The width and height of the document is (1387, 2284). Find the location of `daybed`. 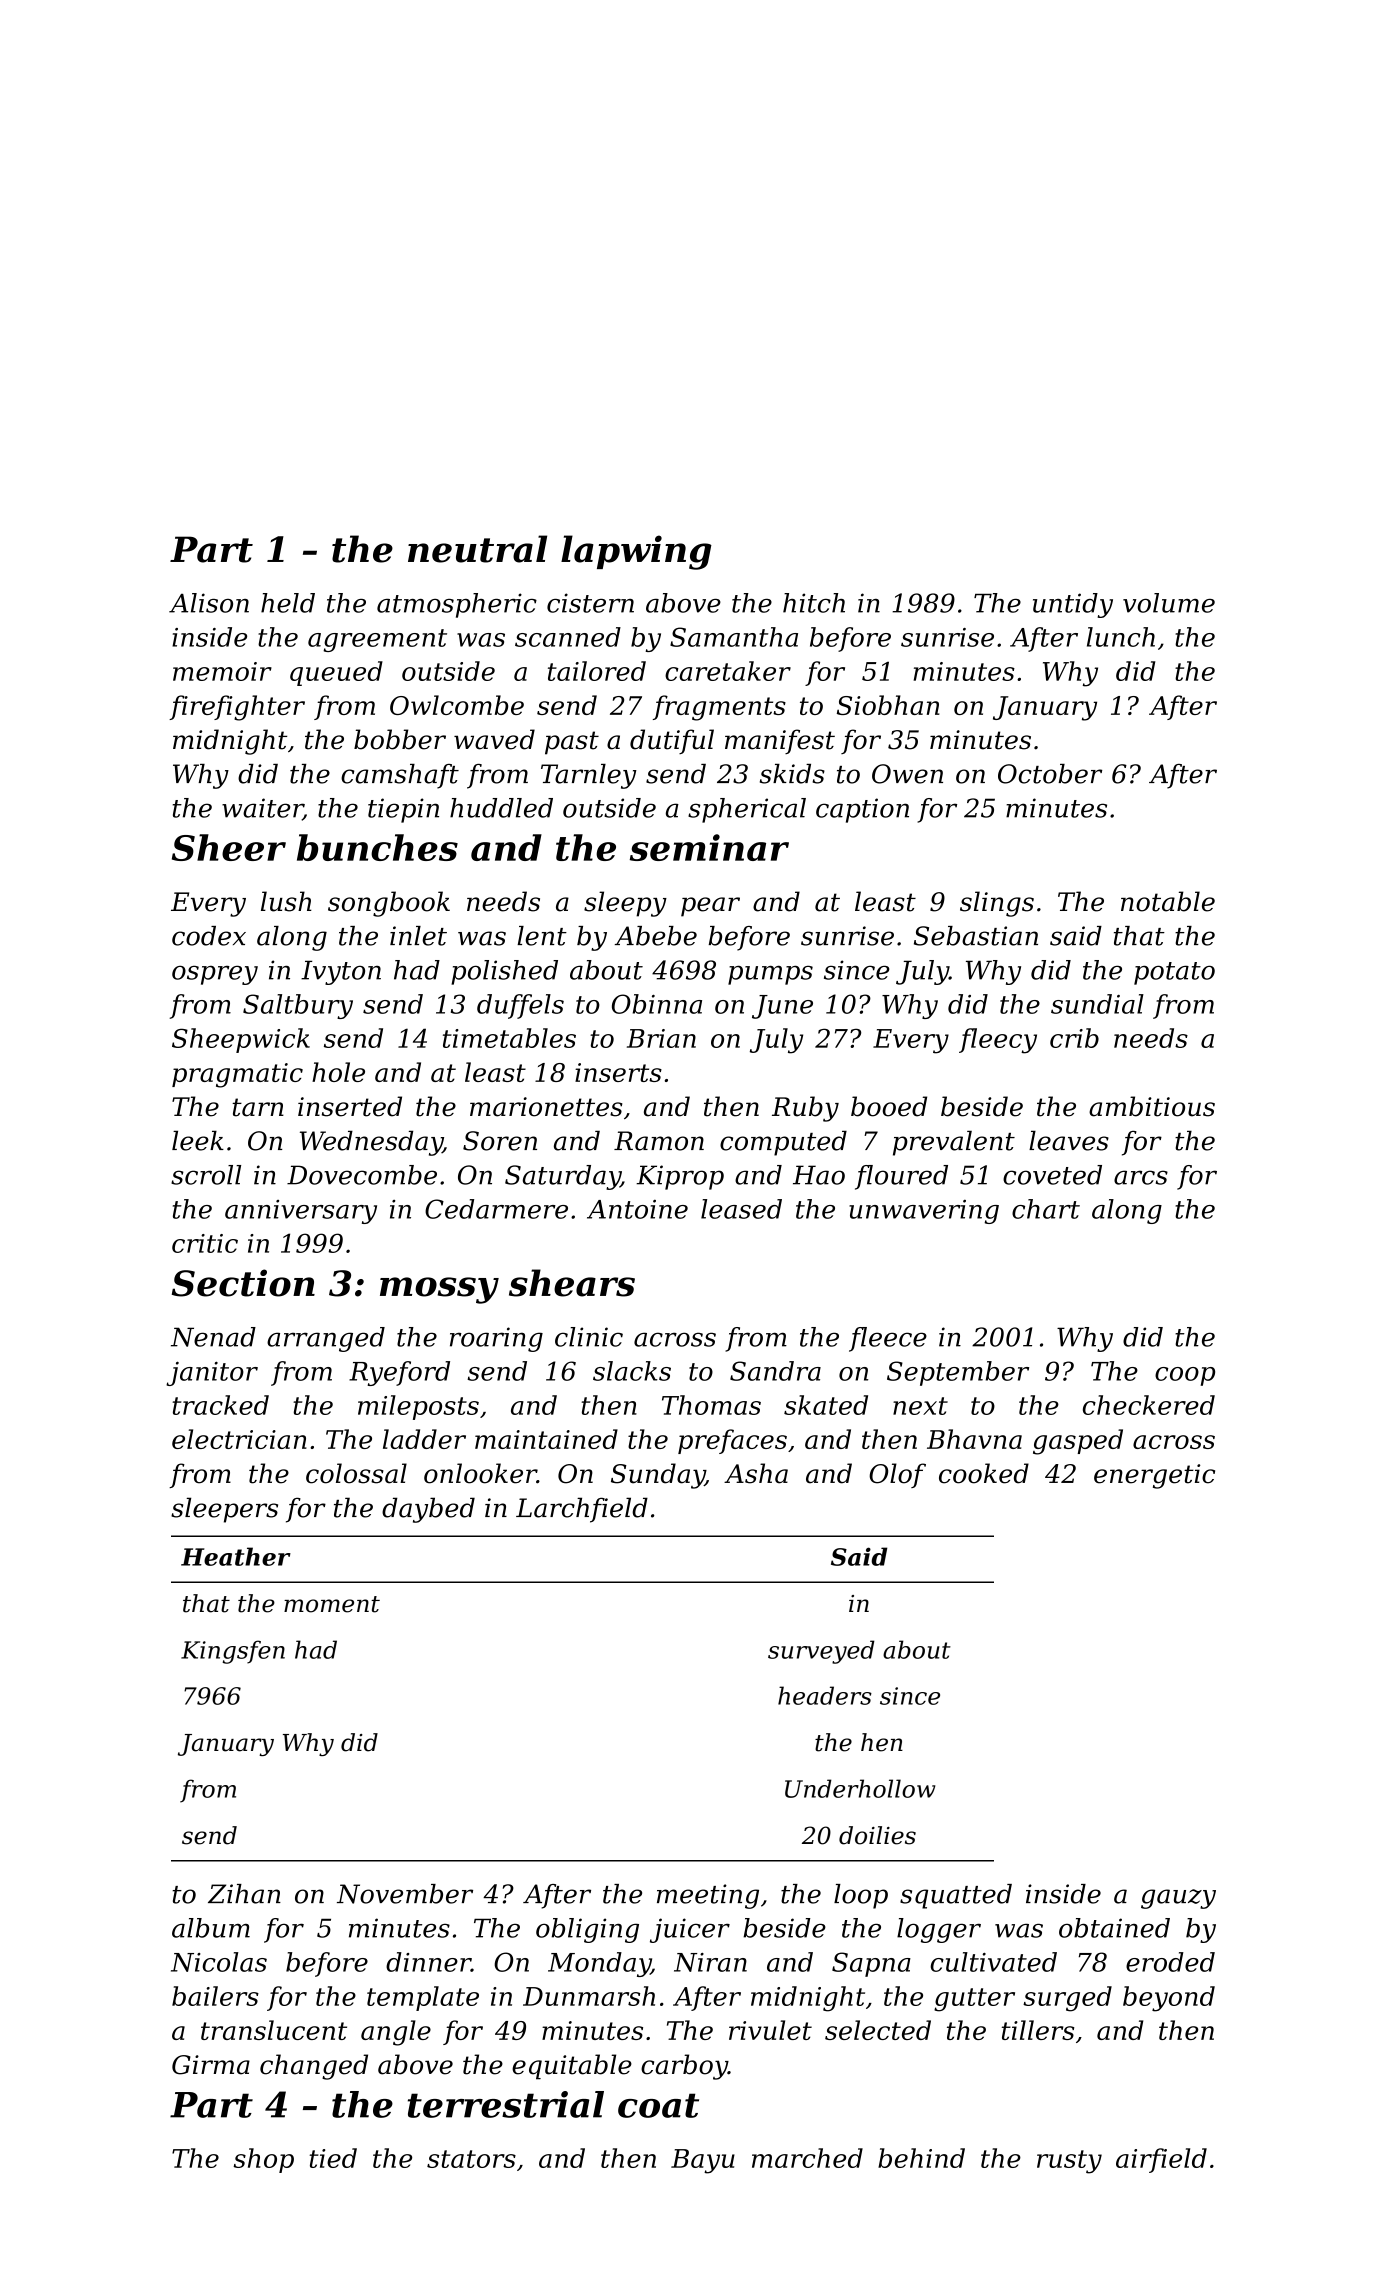

daybed is located at coordinates (428, 1510).
